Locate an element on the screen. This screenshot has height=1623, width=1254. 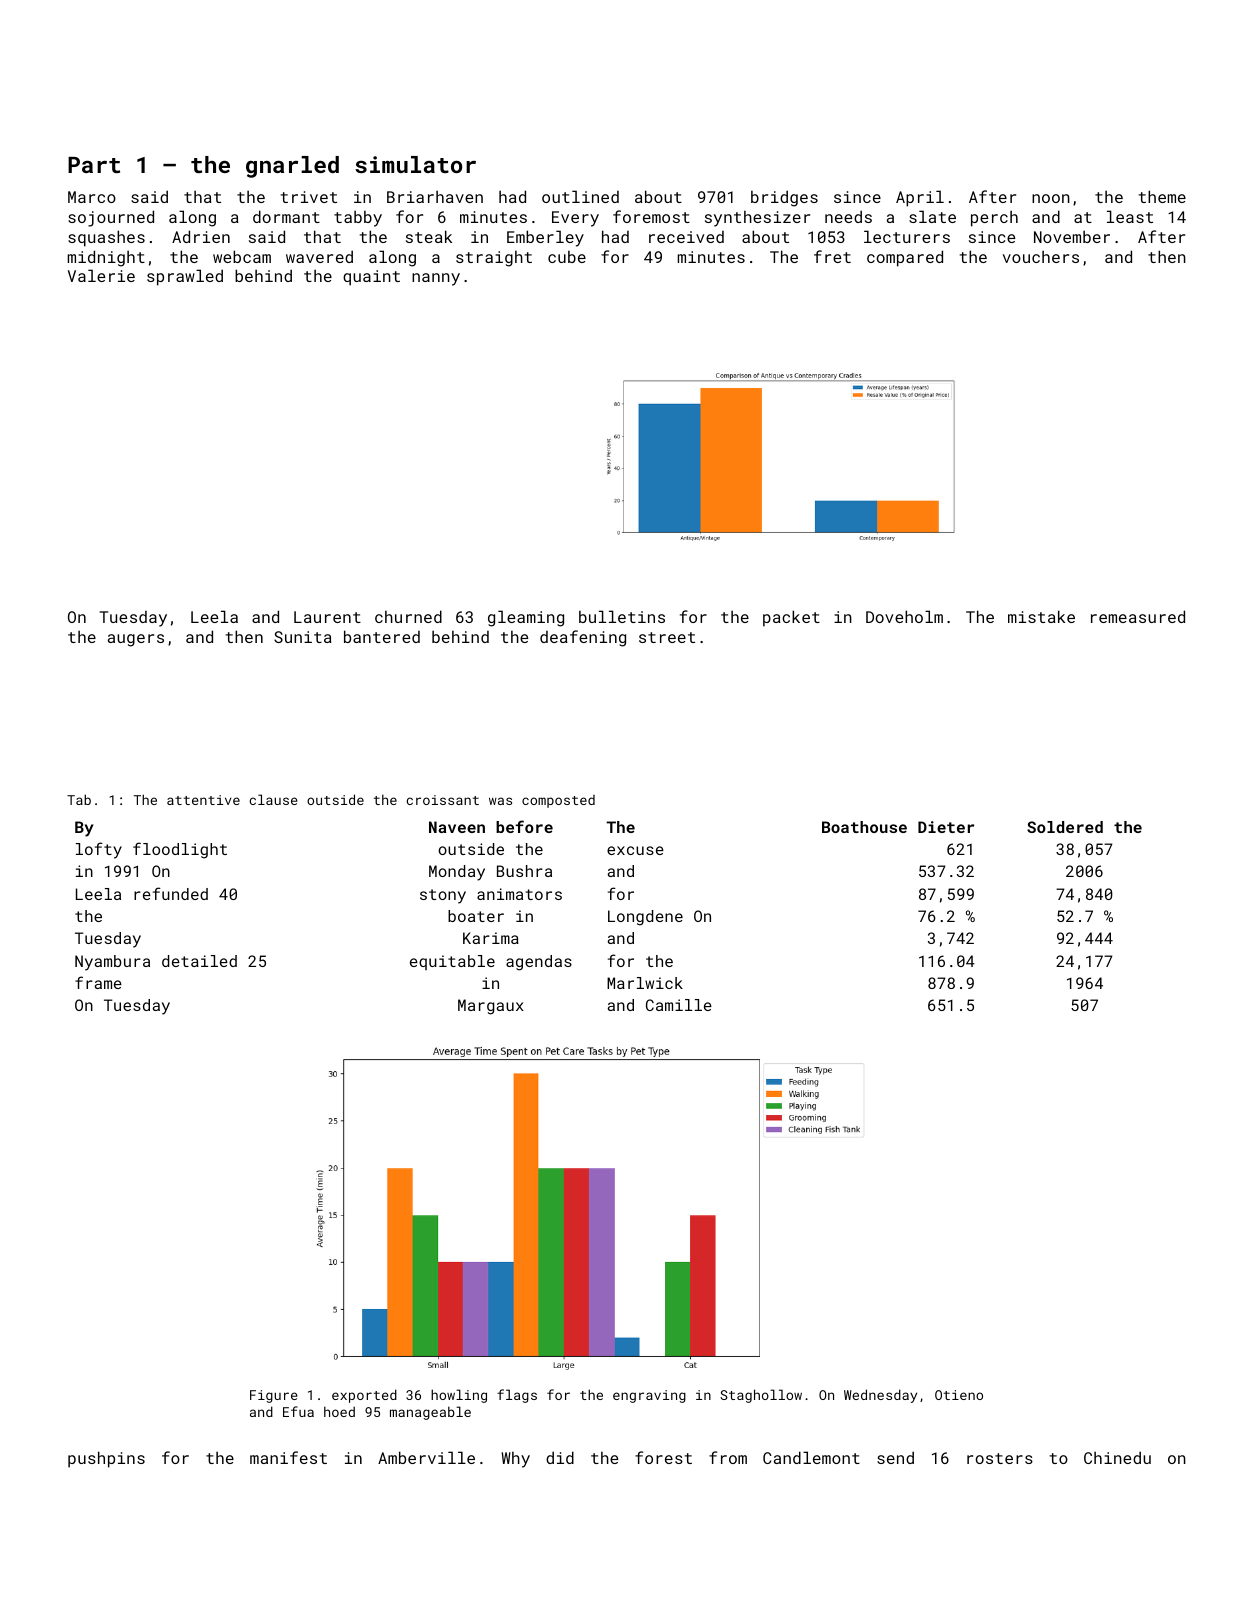
Dieter is located at coordinates (946, 827).
